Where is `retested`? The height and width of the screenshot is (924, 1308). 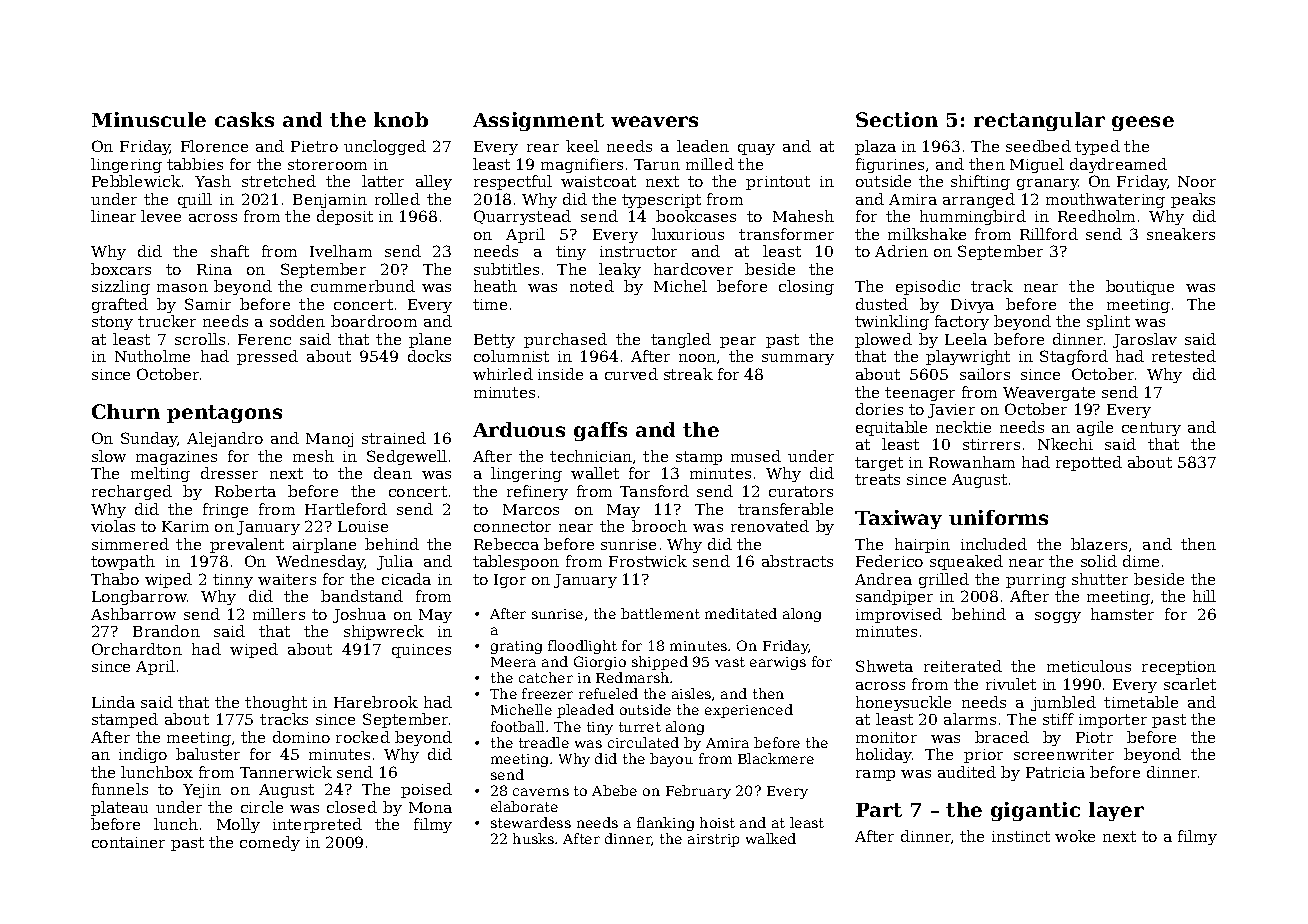 retested is located at coordinates (1184, 356).
